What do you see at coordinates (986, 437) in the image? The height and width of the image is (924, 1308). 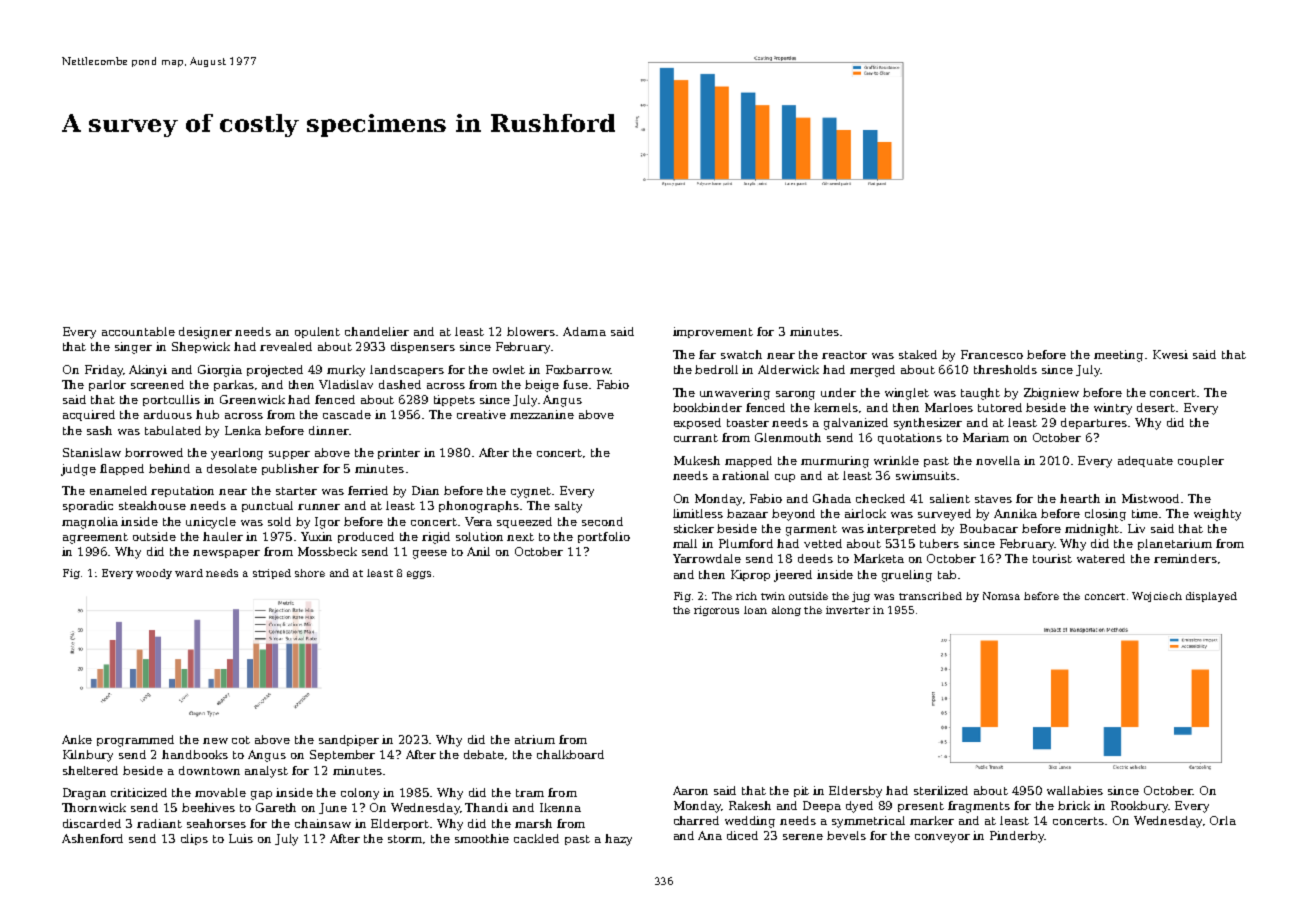 I see `Mariam` at bounding box center [986, 437].
